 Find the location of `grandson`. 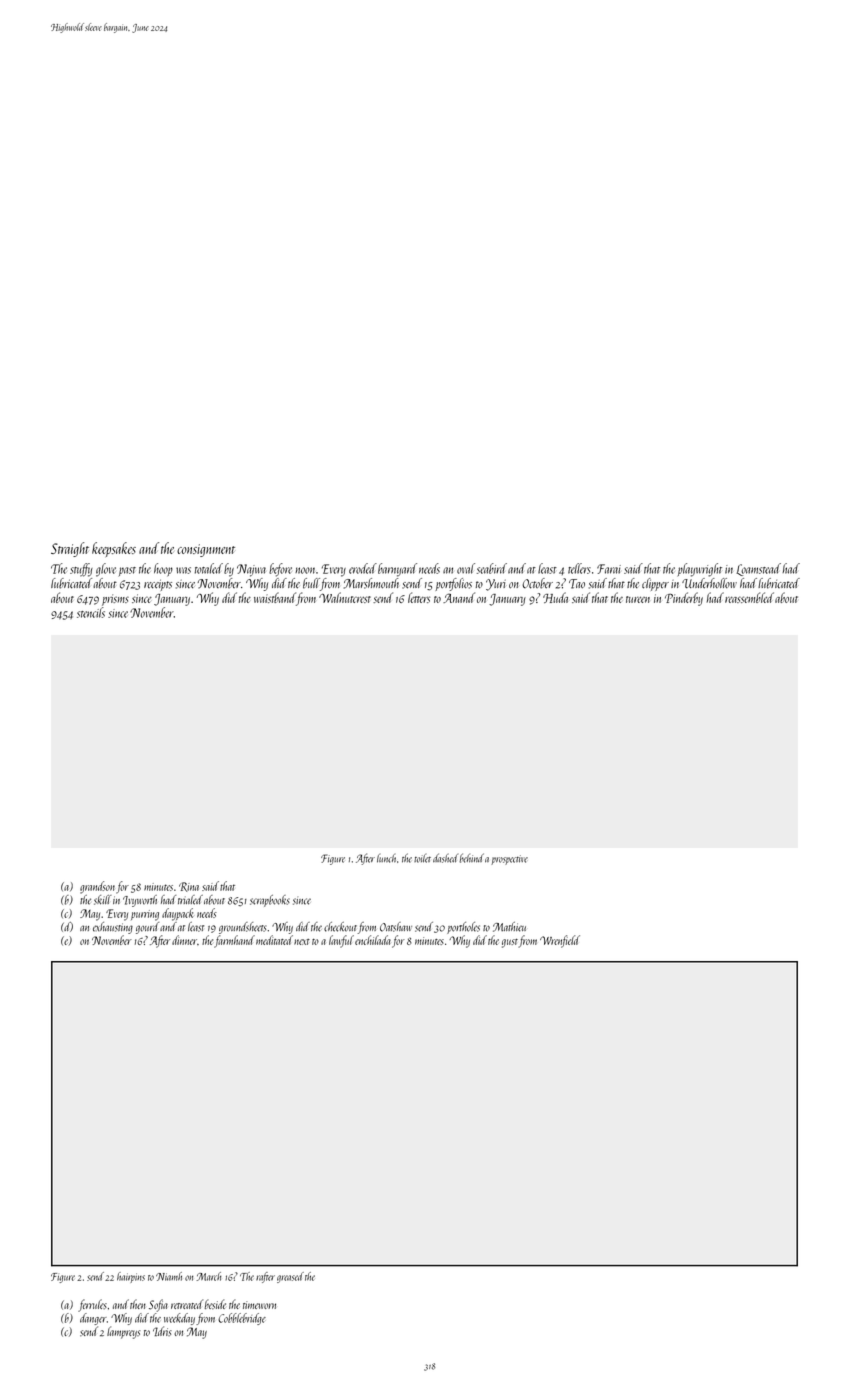

grandson is located at coordinates (97, 887).
